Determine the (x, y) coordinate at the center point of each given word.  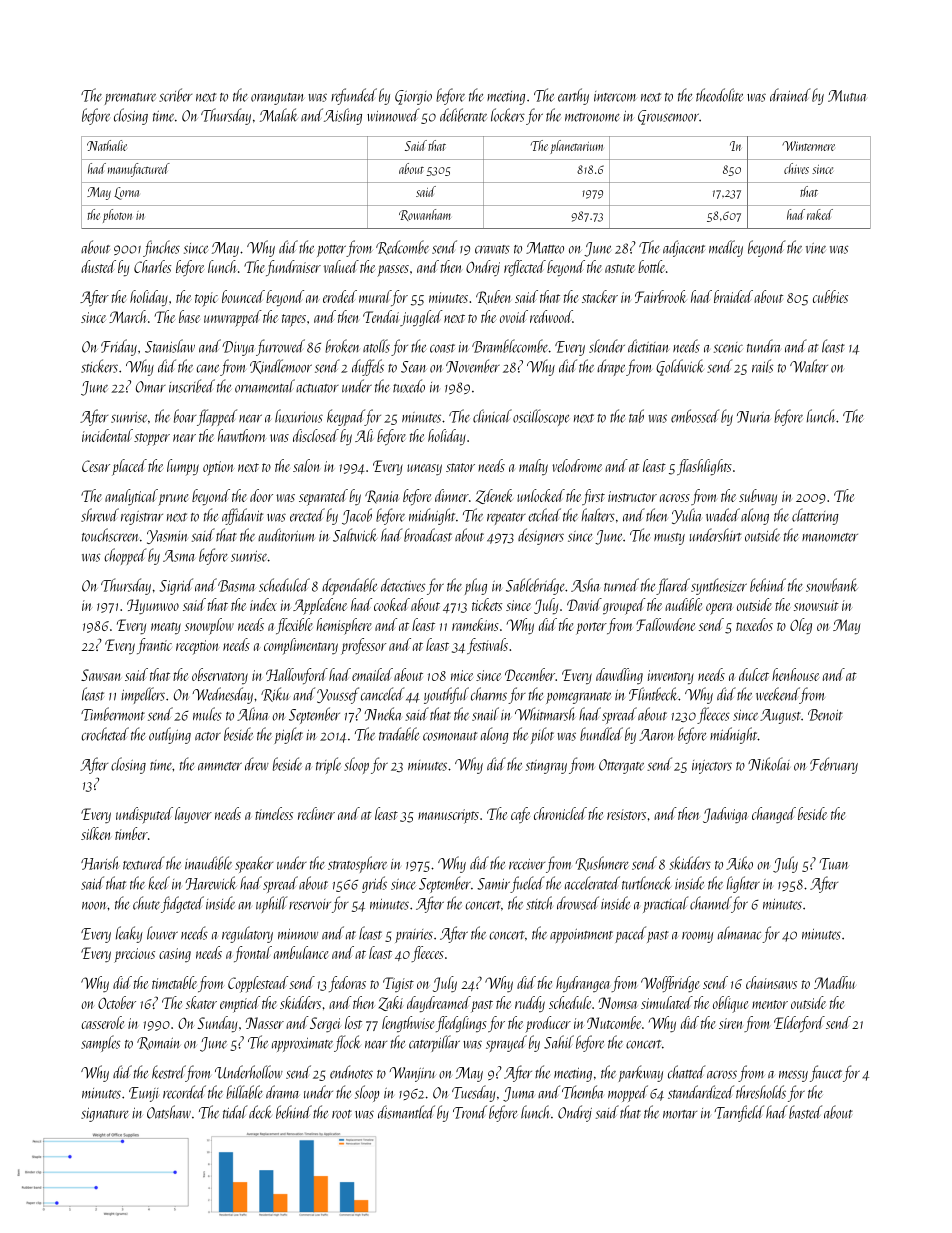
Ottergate (621, 766)
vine (816, 248)
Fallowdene (665, 624)
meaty (166, 628)
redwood (551, 316)
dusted (98, 266)
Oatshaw (169, 1112)
